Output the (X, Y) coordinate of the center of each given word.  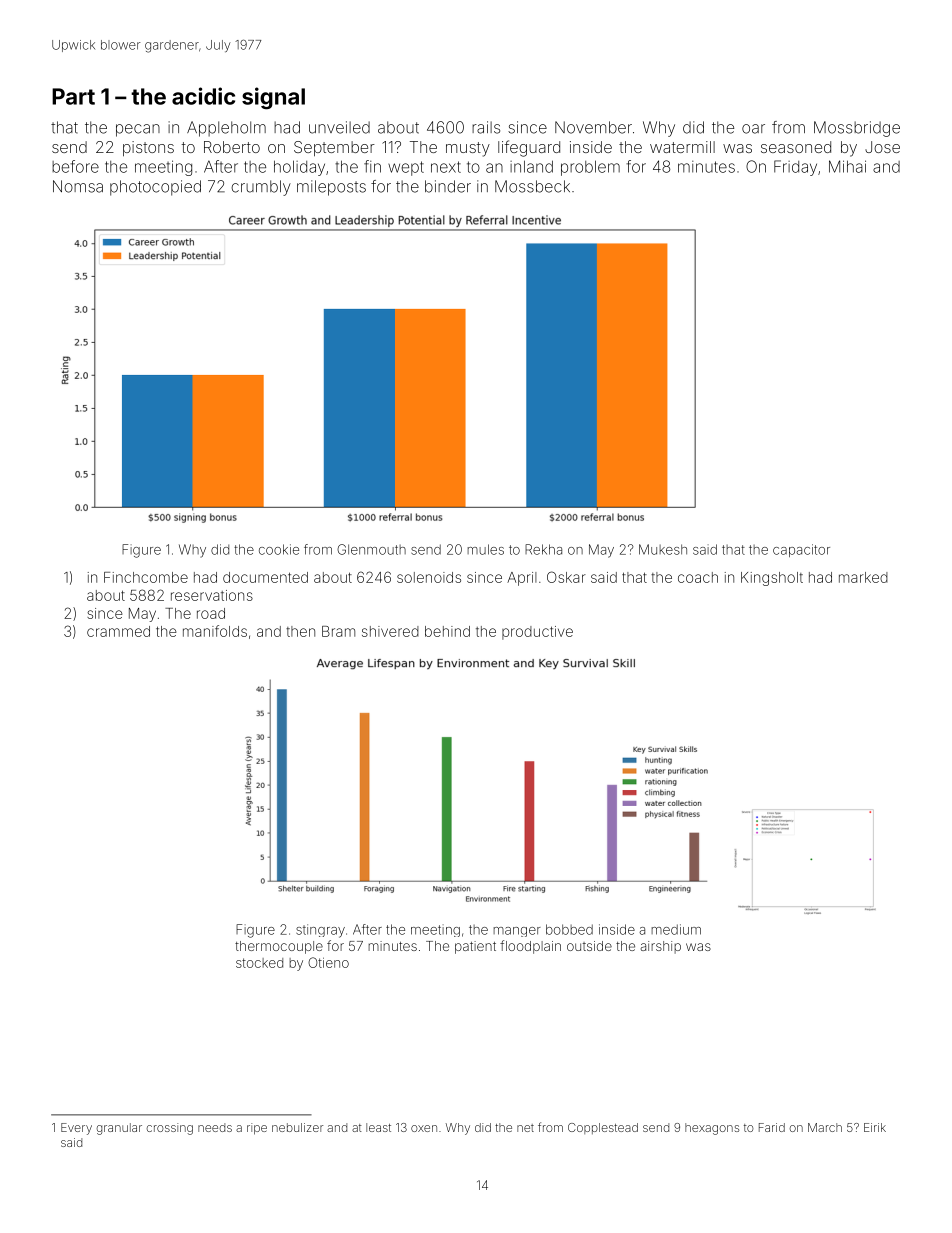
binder (448, 186)
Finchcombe (146, 577)
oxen (424, 1128)
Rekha (543, 549)
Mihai (847, 166)
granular (119, 1129)
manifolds (215, 631)
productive (537, 633)
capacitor (801, 550)
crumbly (261, 188)
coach (698, 577)
